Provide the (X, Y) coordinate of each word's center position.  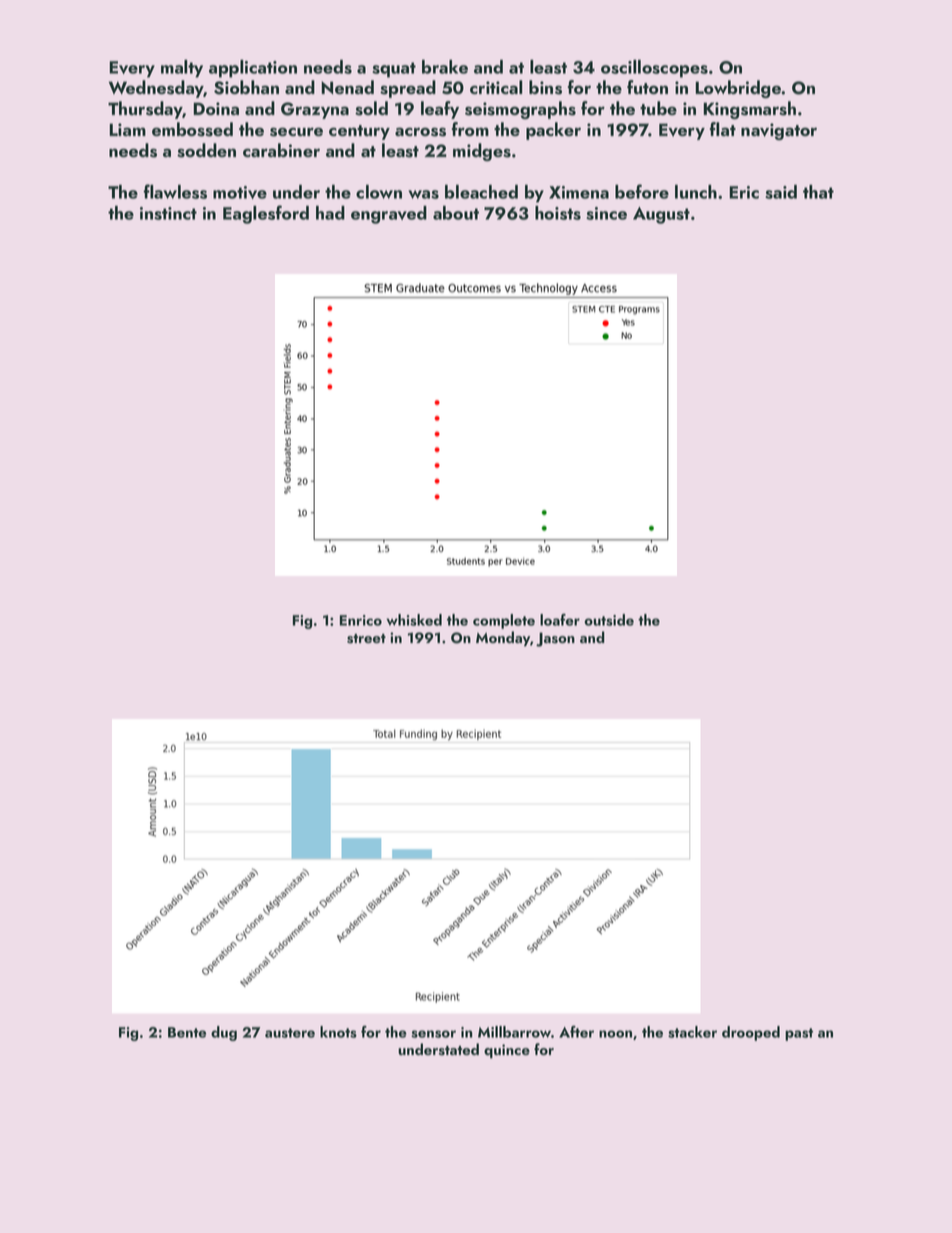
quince (507, 1051)
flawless (175, 191)
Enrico (361, 620)
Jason (555, 639)
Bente (187, 1032)
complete (504, 621)
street (366, 639)
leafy (440, 110)
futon (647, 87)
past (799, 1034)
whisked (414, 620)
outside (609, 620)
